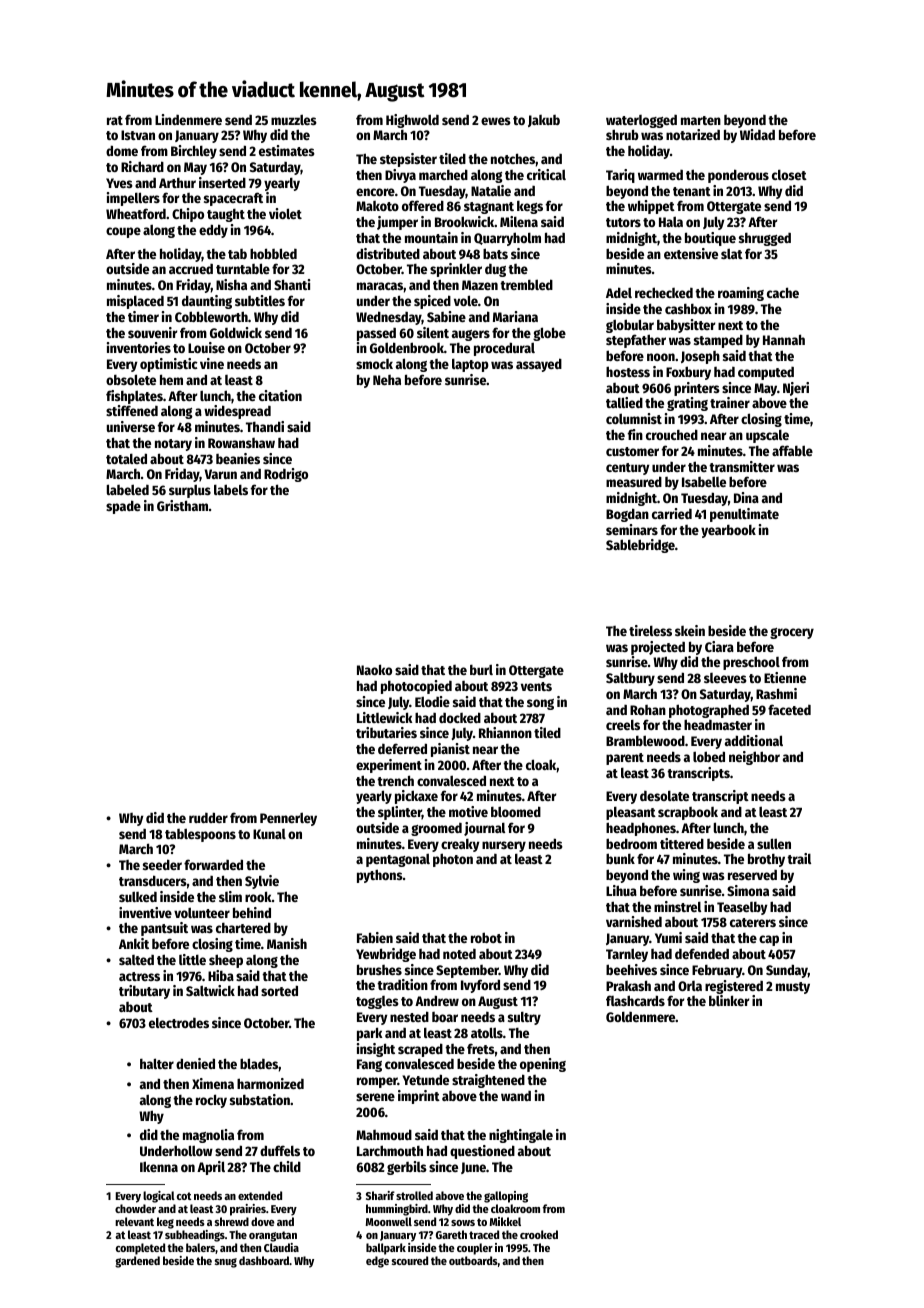 The width and height of the screenshot is (924, 1308). I want to click on assayed, so click(539, 365).
